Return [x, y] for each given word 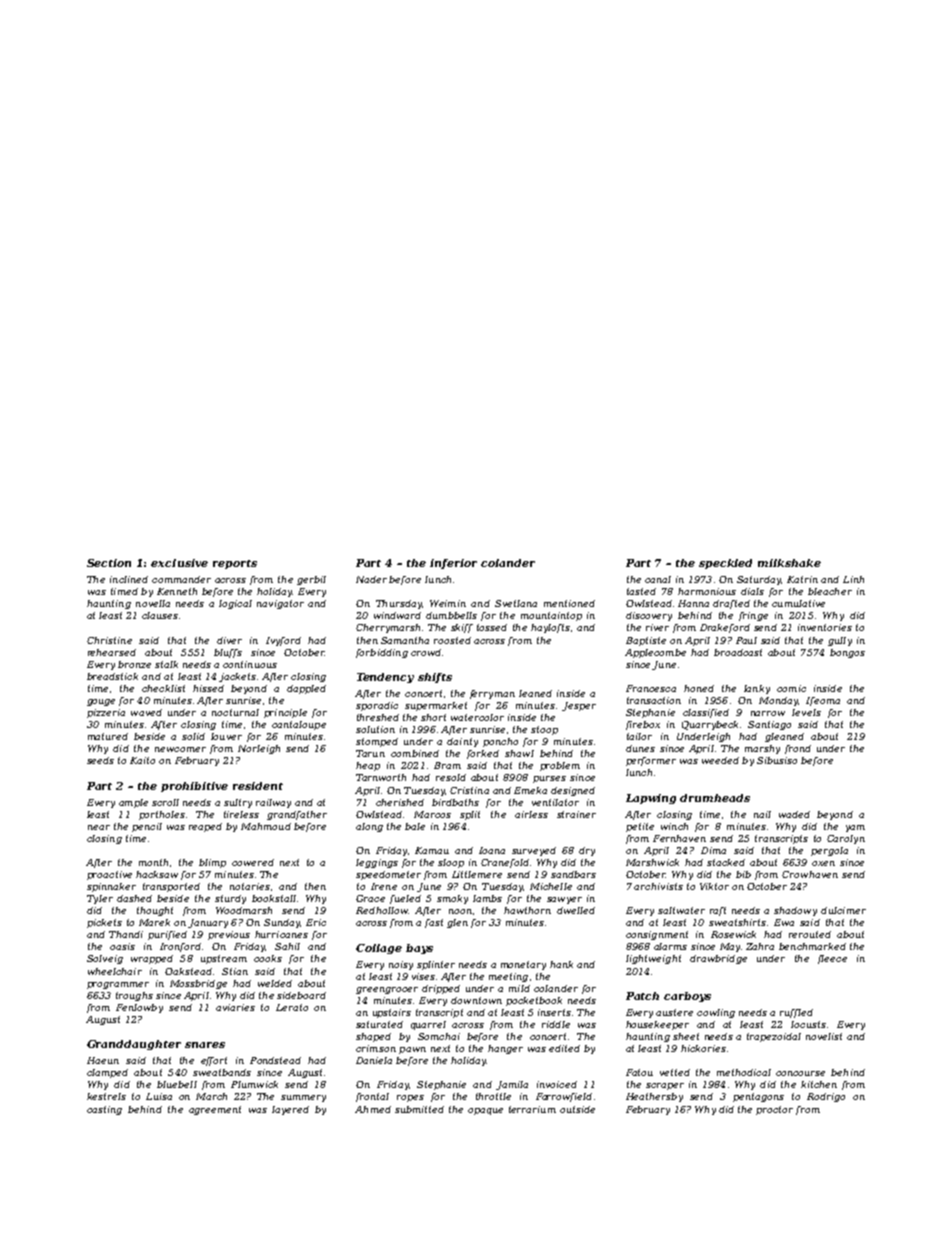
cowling [716, 1013]
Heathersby [654, 1097]
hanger [505, 1049]
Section [109, 563]
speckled [725, 564]
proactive [109, 875]
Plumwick [254, 1084]
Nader [371, 579]
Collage [379, 949]
